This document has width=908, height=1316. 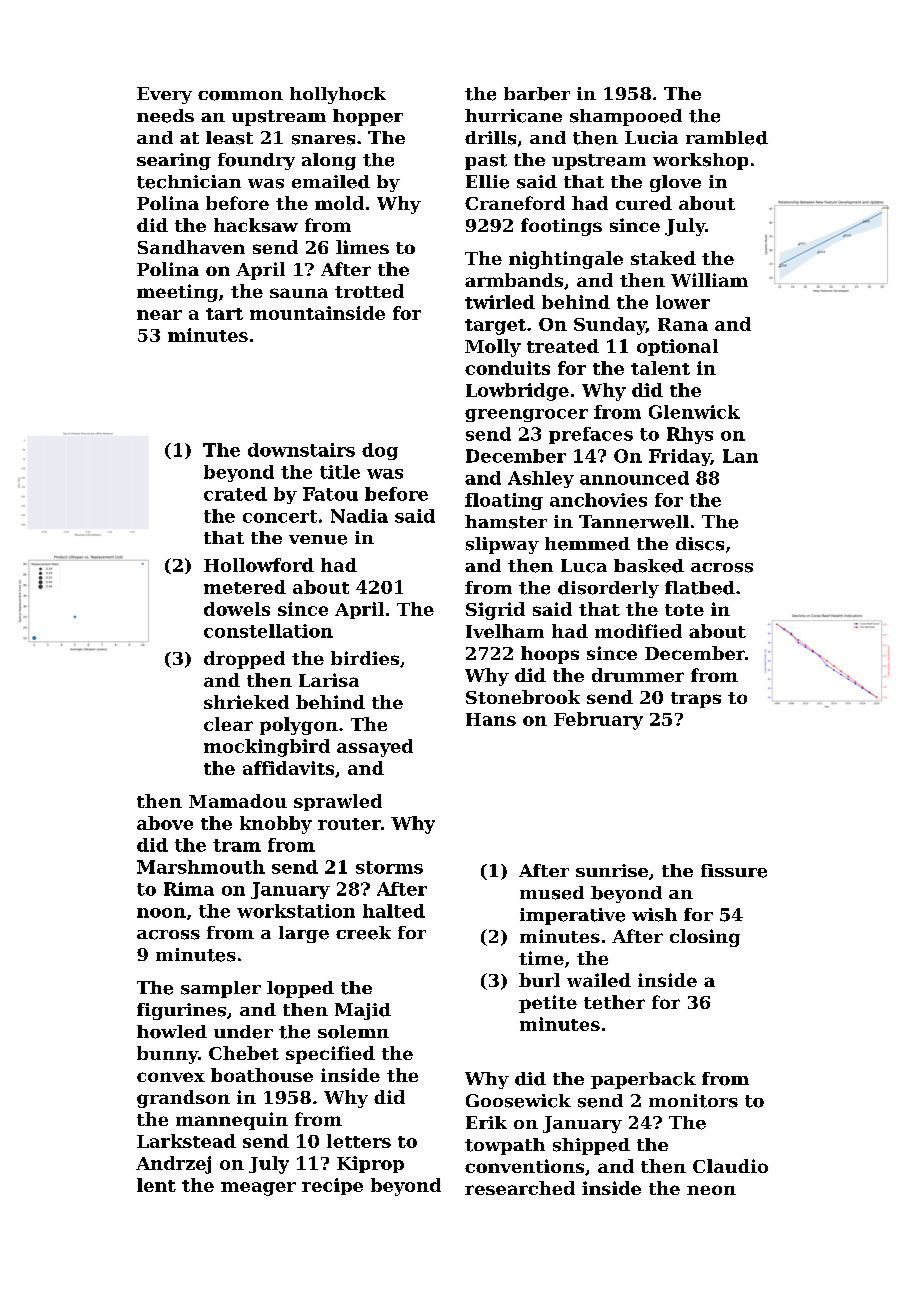 I want to click on workshop, so click(x=700, y=161).
